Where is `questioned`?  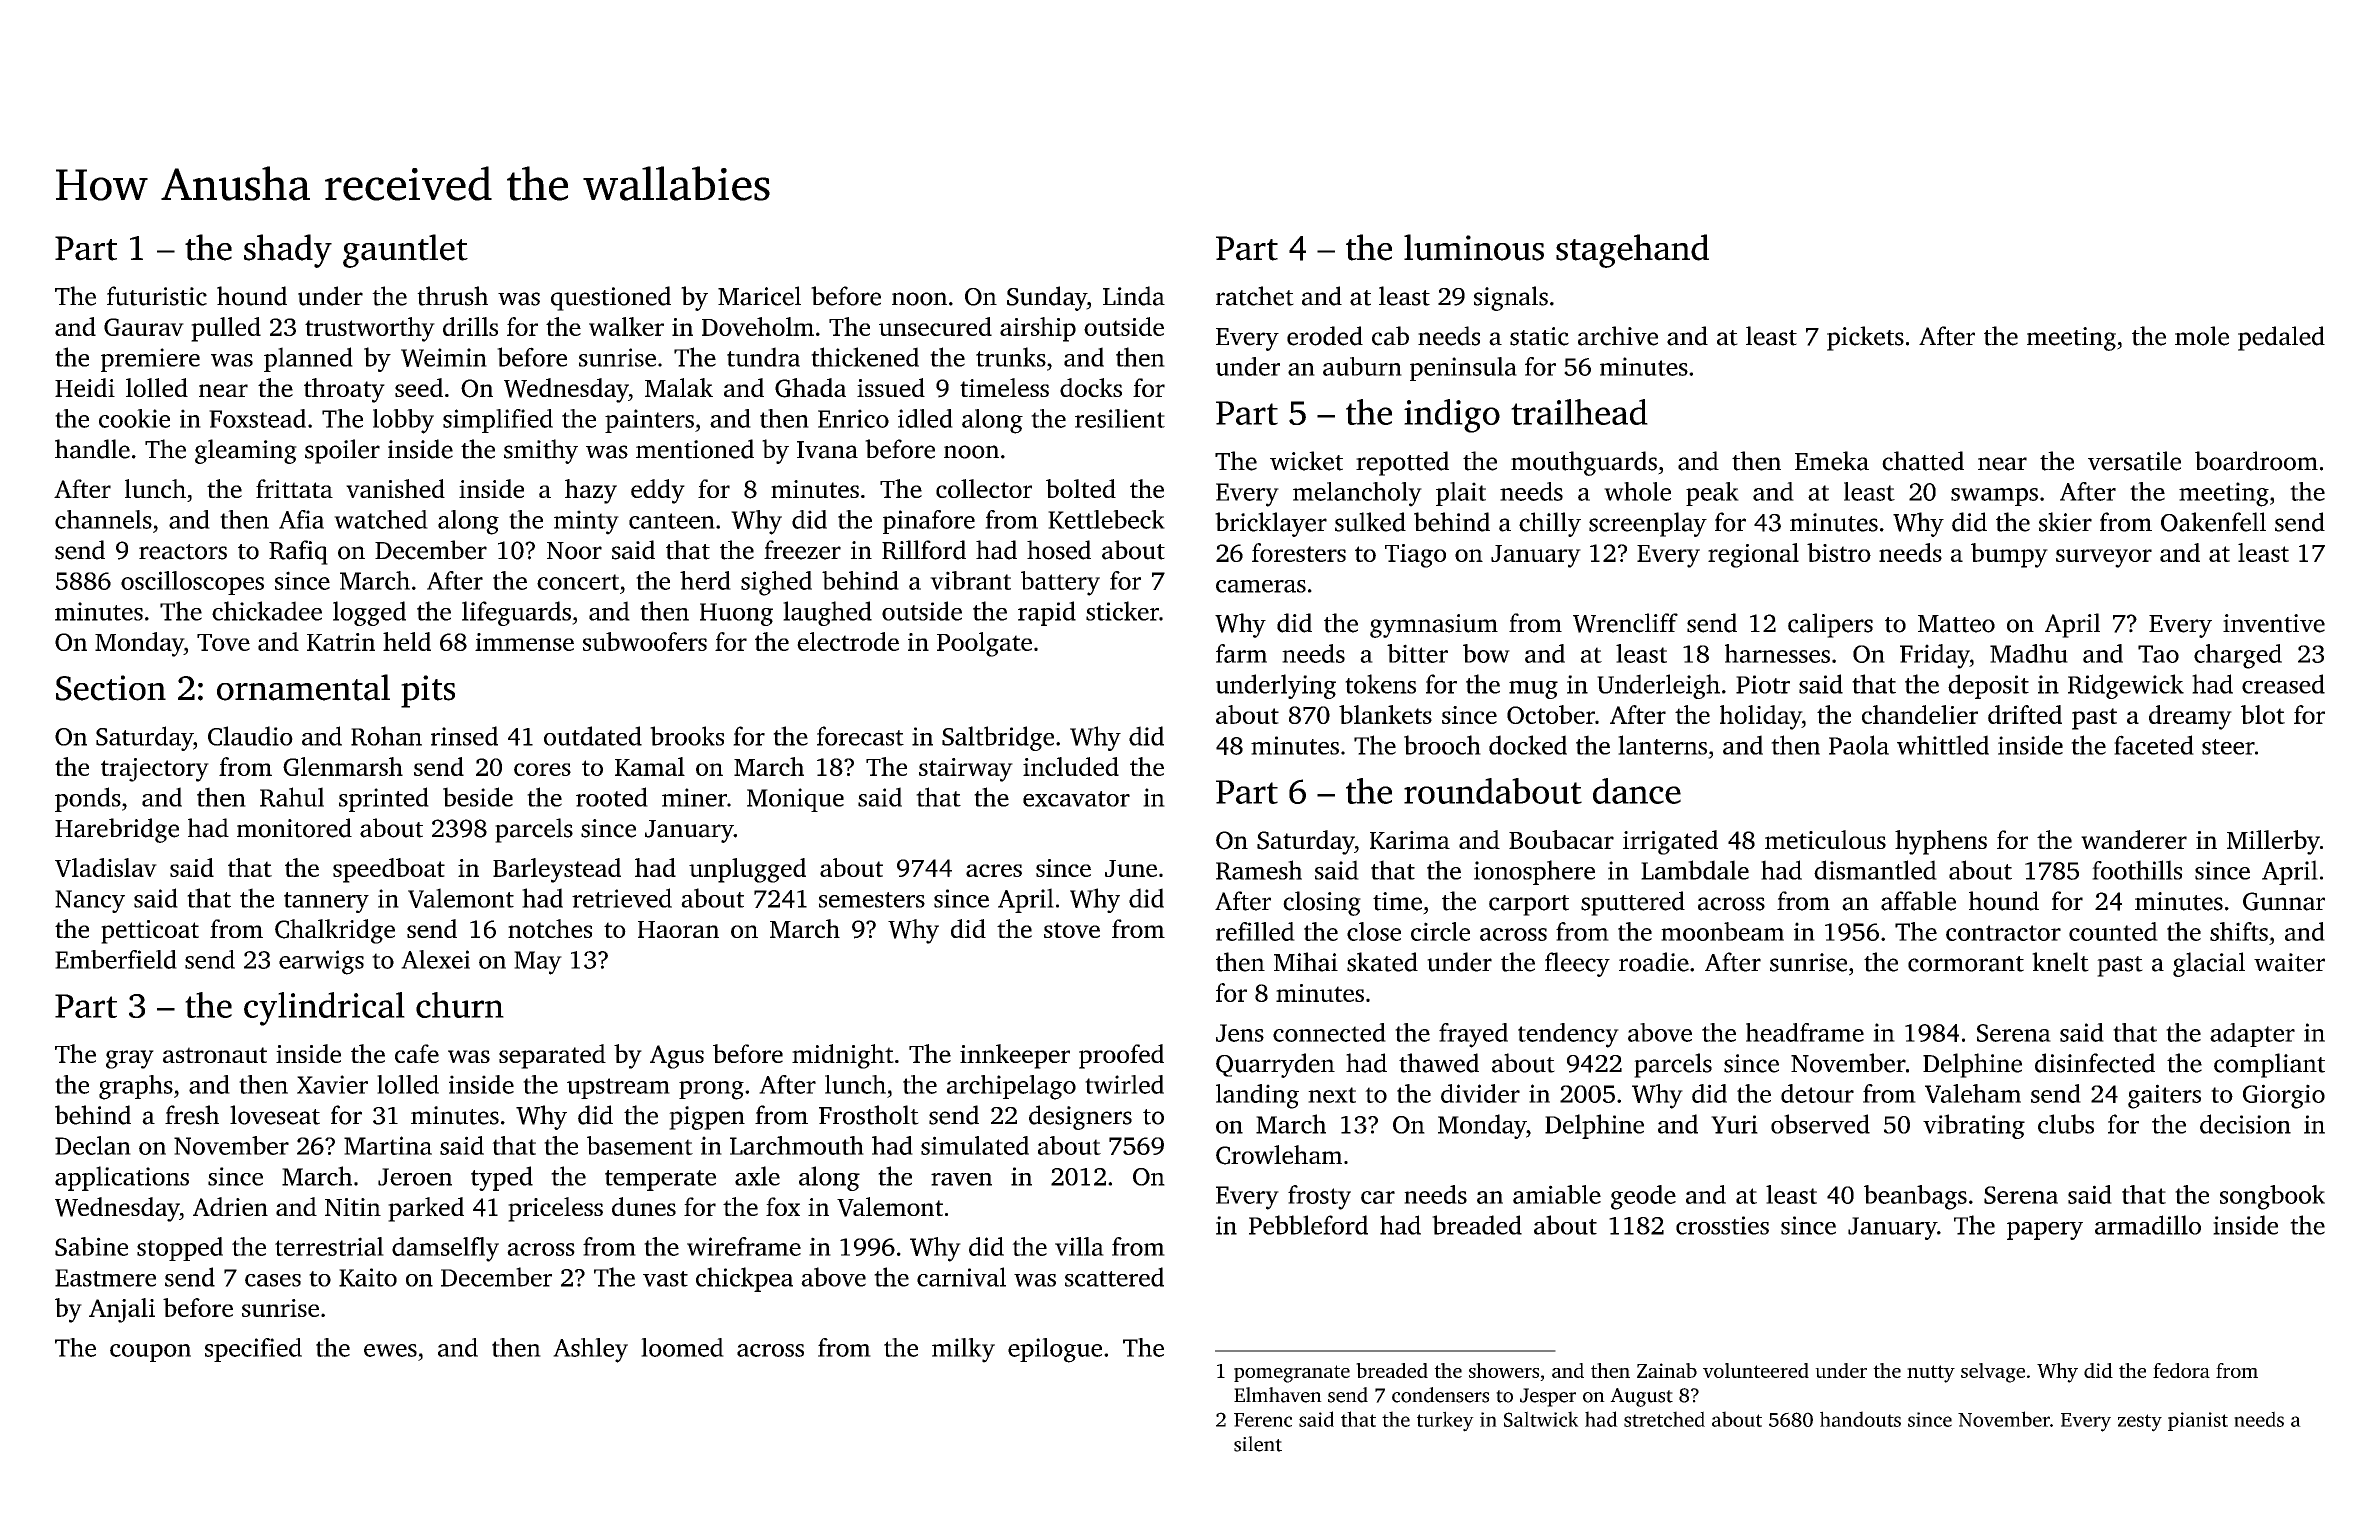
questioned is located at coordinates (611, 298).
